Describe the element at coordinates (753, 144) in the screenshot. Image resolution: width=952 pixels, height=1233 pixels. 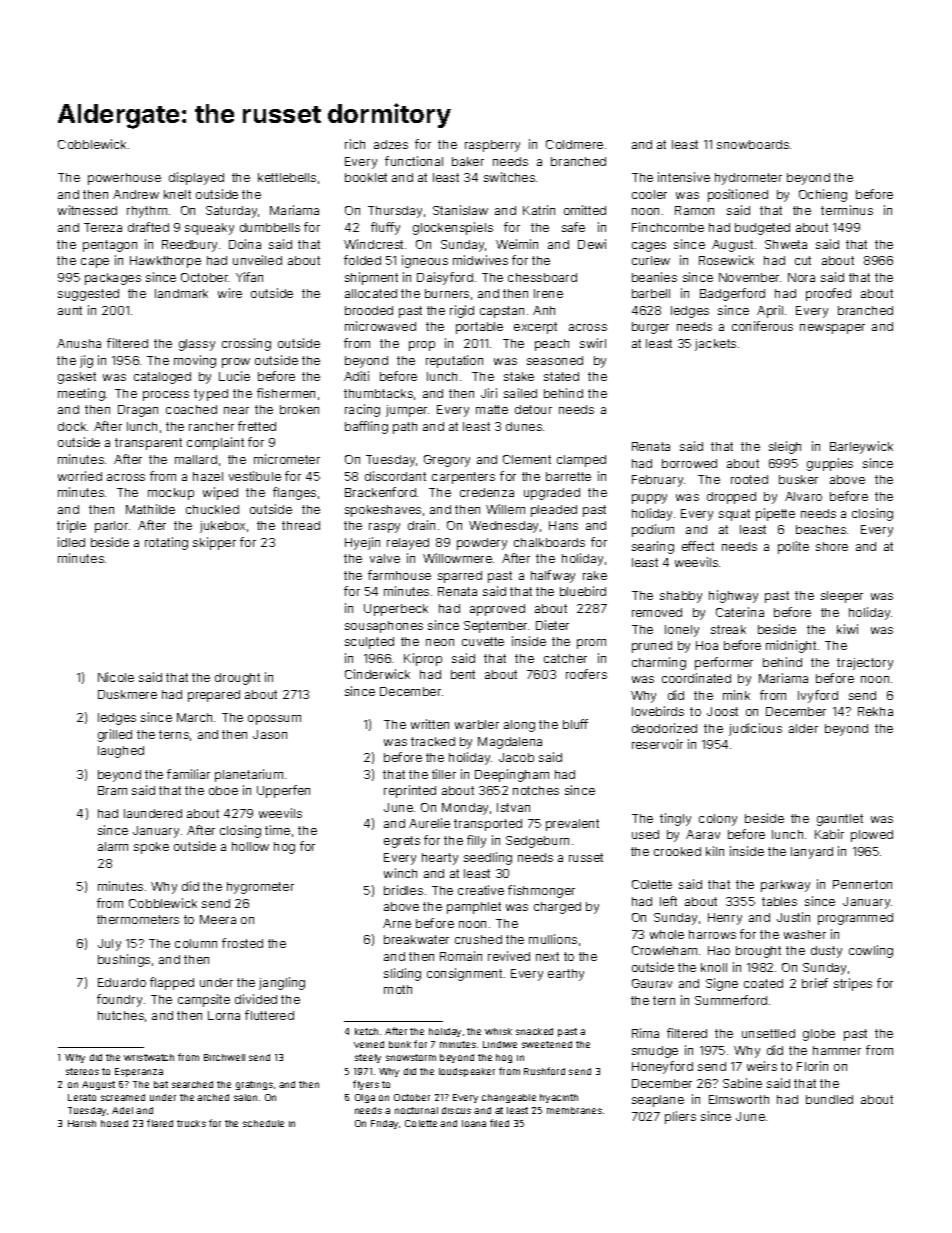
I see `snowboards` at that location.
